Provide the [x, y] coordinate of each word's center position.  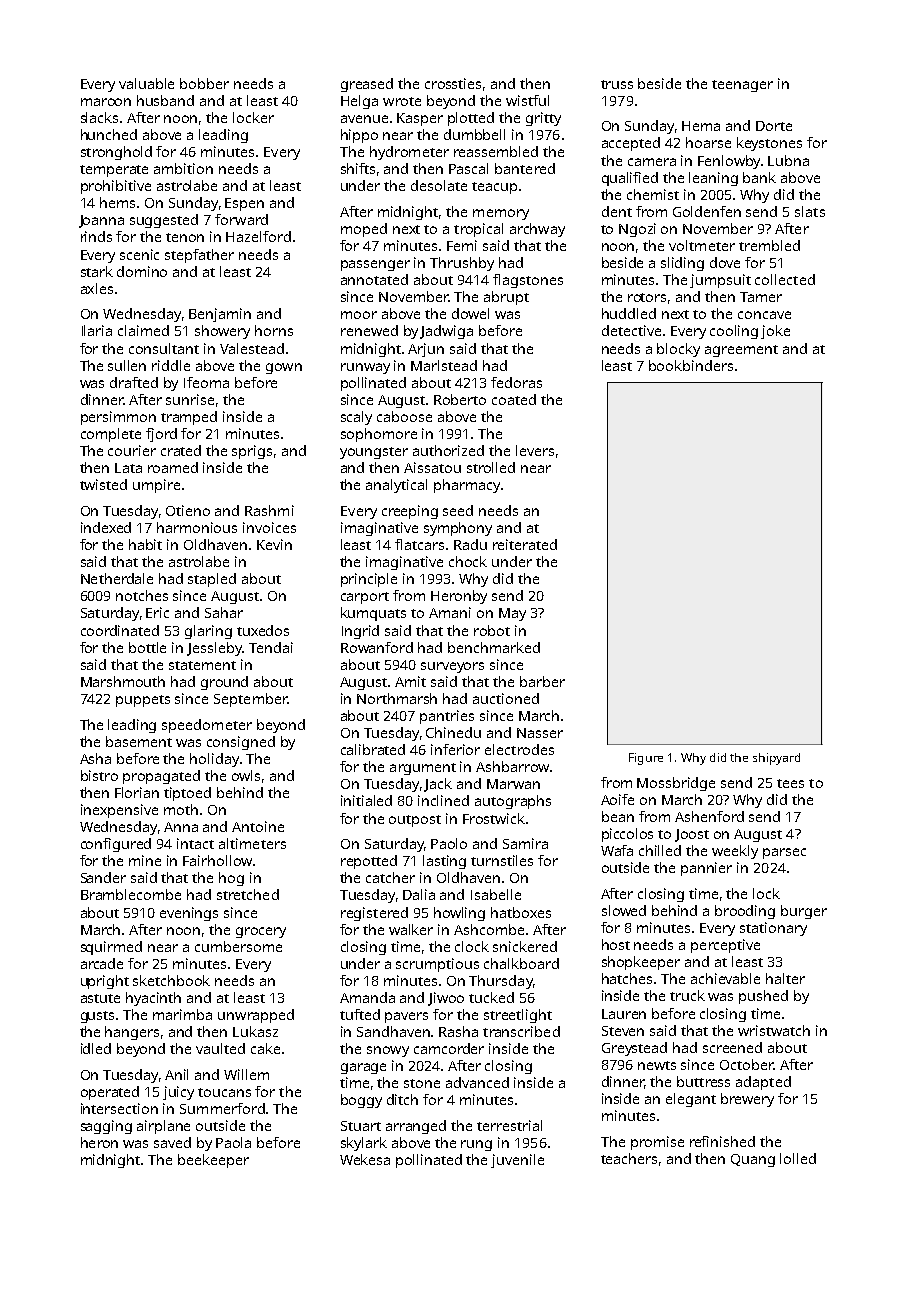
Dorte [774, 126]
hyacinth [153, 999]
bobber [204, 83]
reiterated [525, 544]
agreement [741, 351]
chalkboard [521, 963]
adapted [763, 1083]
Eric [157, 612]
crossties [453, 83]
